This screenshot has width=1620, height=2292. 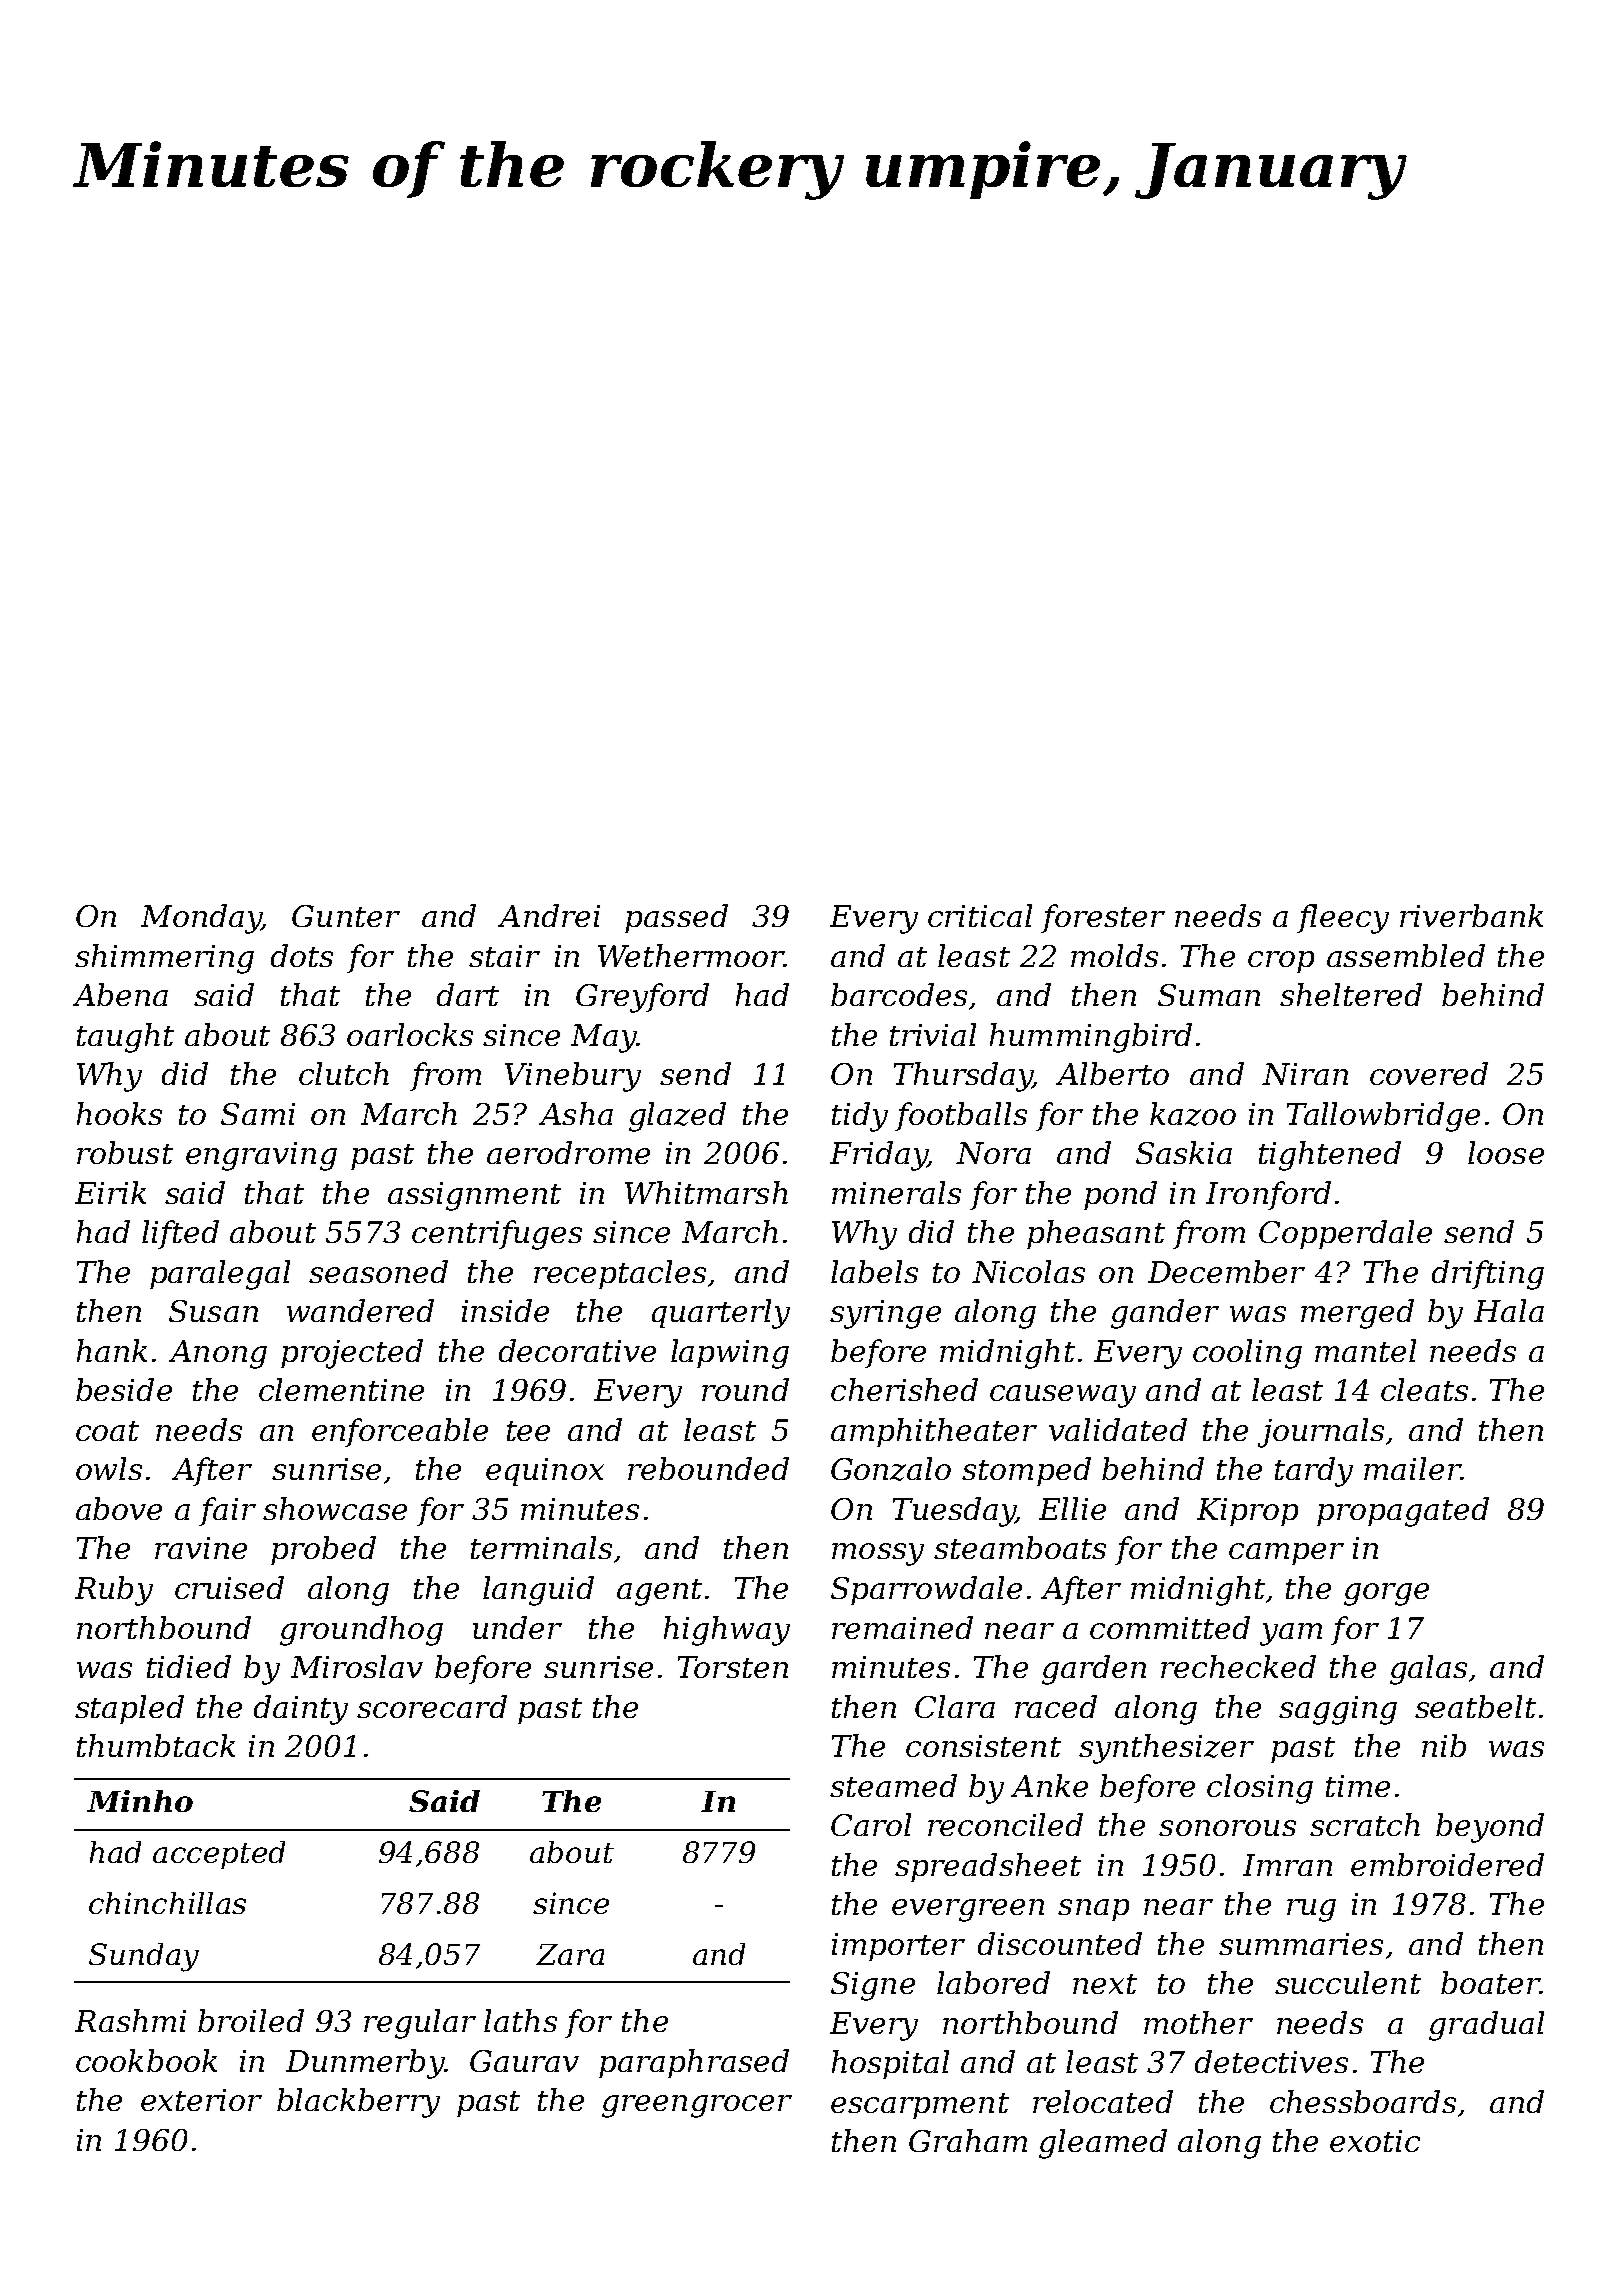 I want to click on clutch, so click(x=344, y=1073).
